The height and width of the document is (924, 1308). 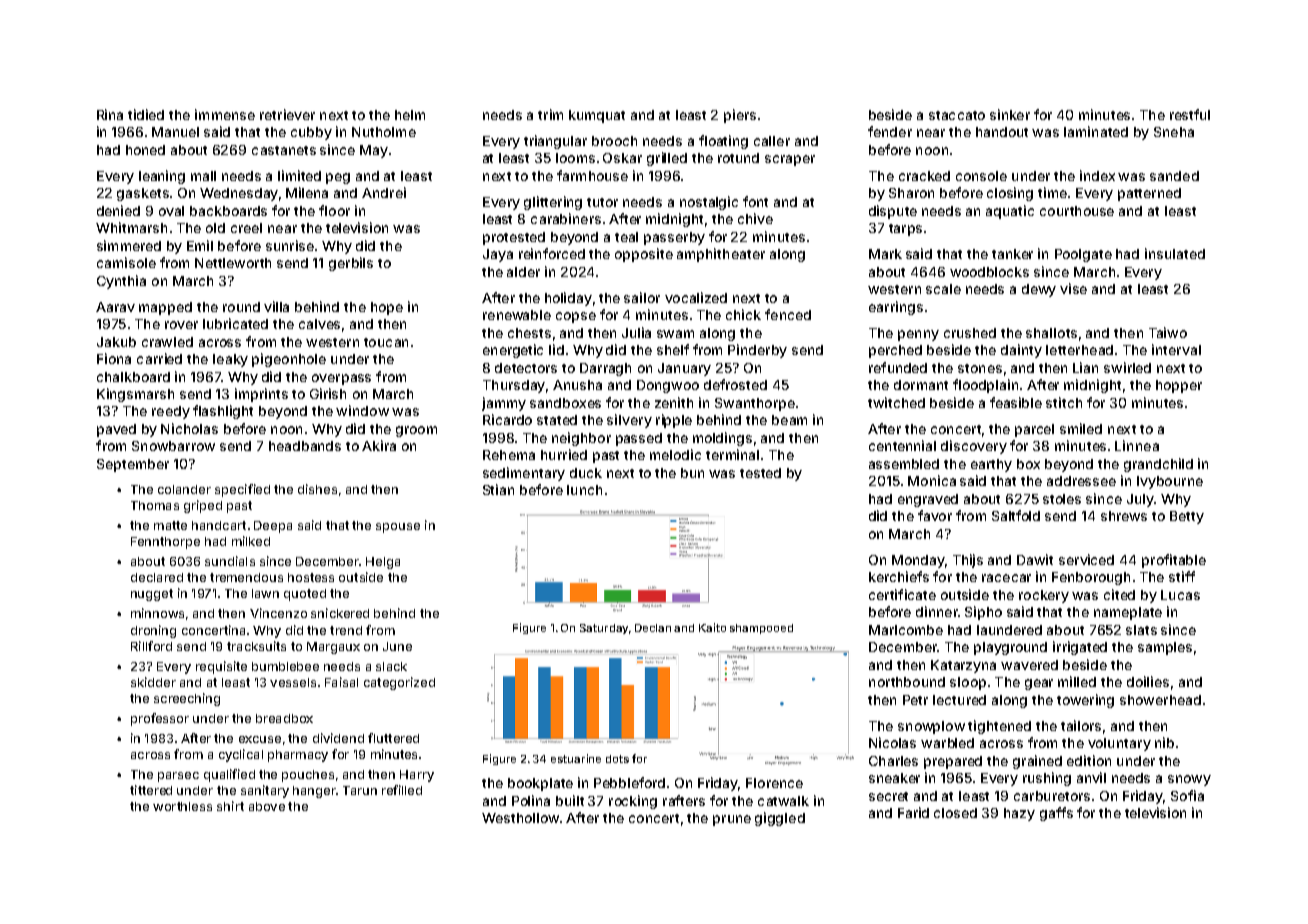 What do you see at coordinates (340, 613) in the document?
I see `snickered` at bounding box center [340, 613].
